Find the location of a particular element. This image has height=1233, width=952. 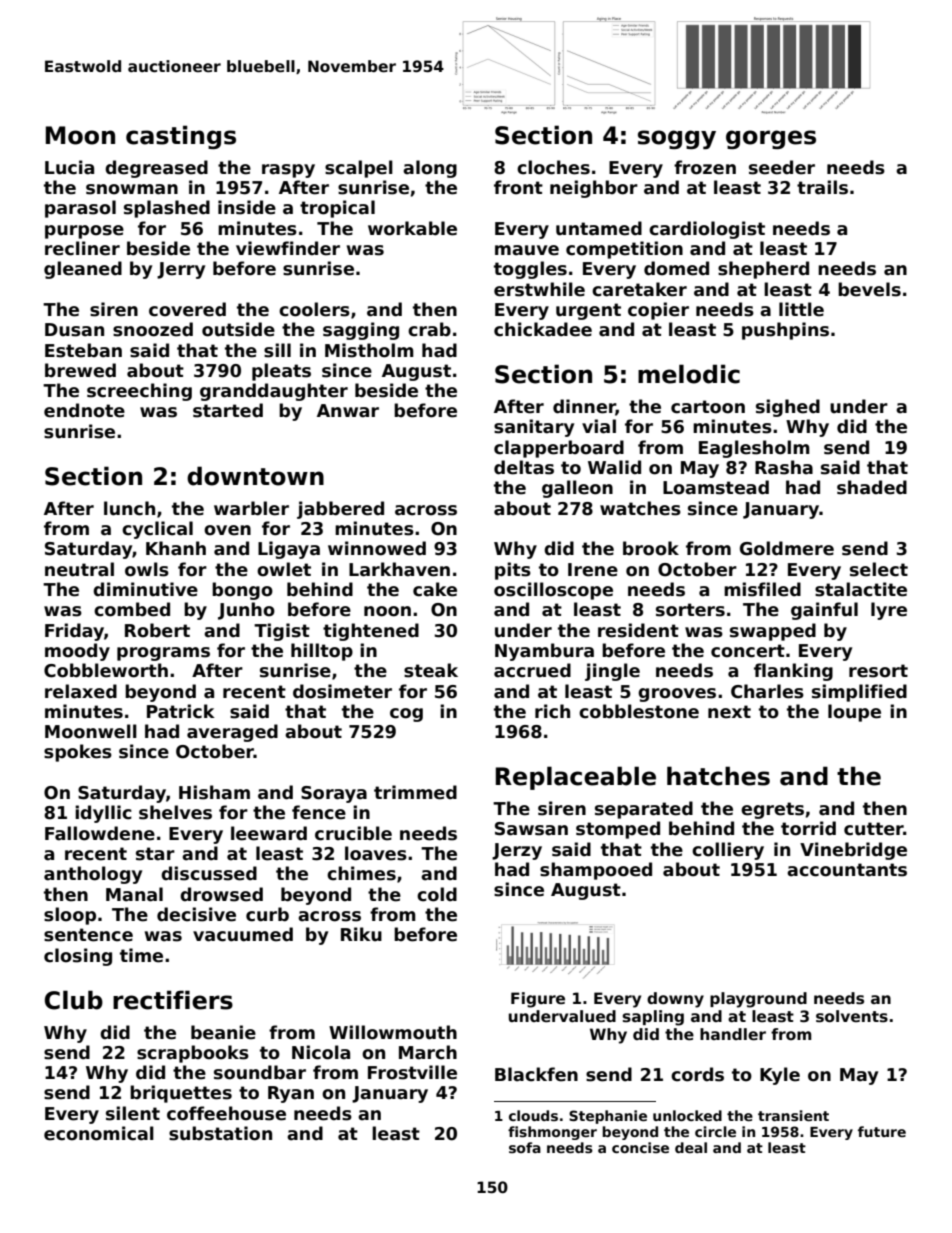

resort is located at coordinates (878, 671).
